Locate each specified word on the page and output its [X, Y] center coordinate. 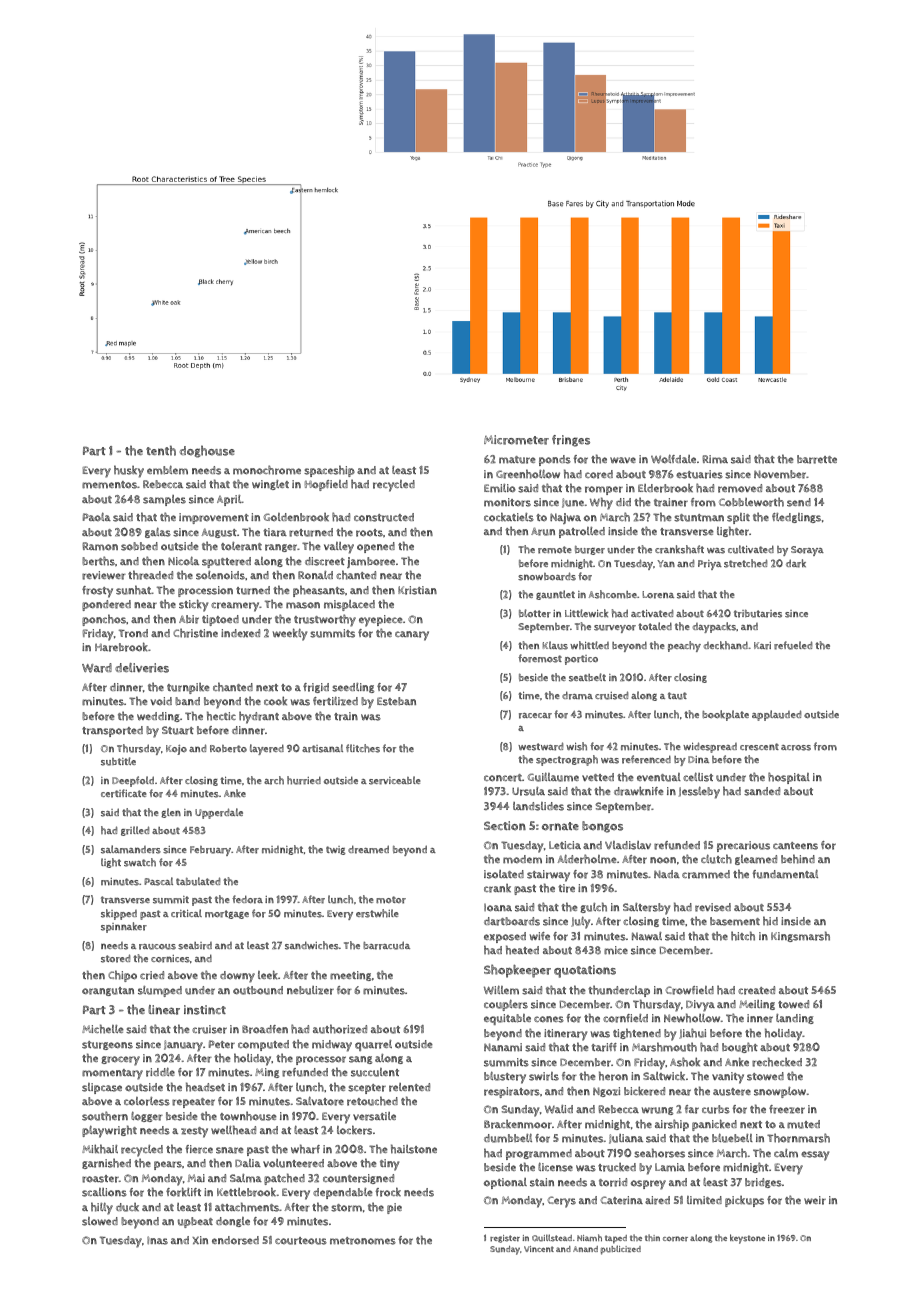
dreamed [368, 849]
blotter [535, 613]
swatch [140, 862]
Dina [698, 759]
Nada [667, 874]
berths [98, 561]
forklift [183, 1192]
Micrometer [516, 440]
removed [740, 488]
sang [360, 1060]
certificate [124, 793]
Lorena [658, 595]
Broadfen [265, 1029]
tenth [161, 450]
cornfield [625, 1018]
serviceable [395, 780]
